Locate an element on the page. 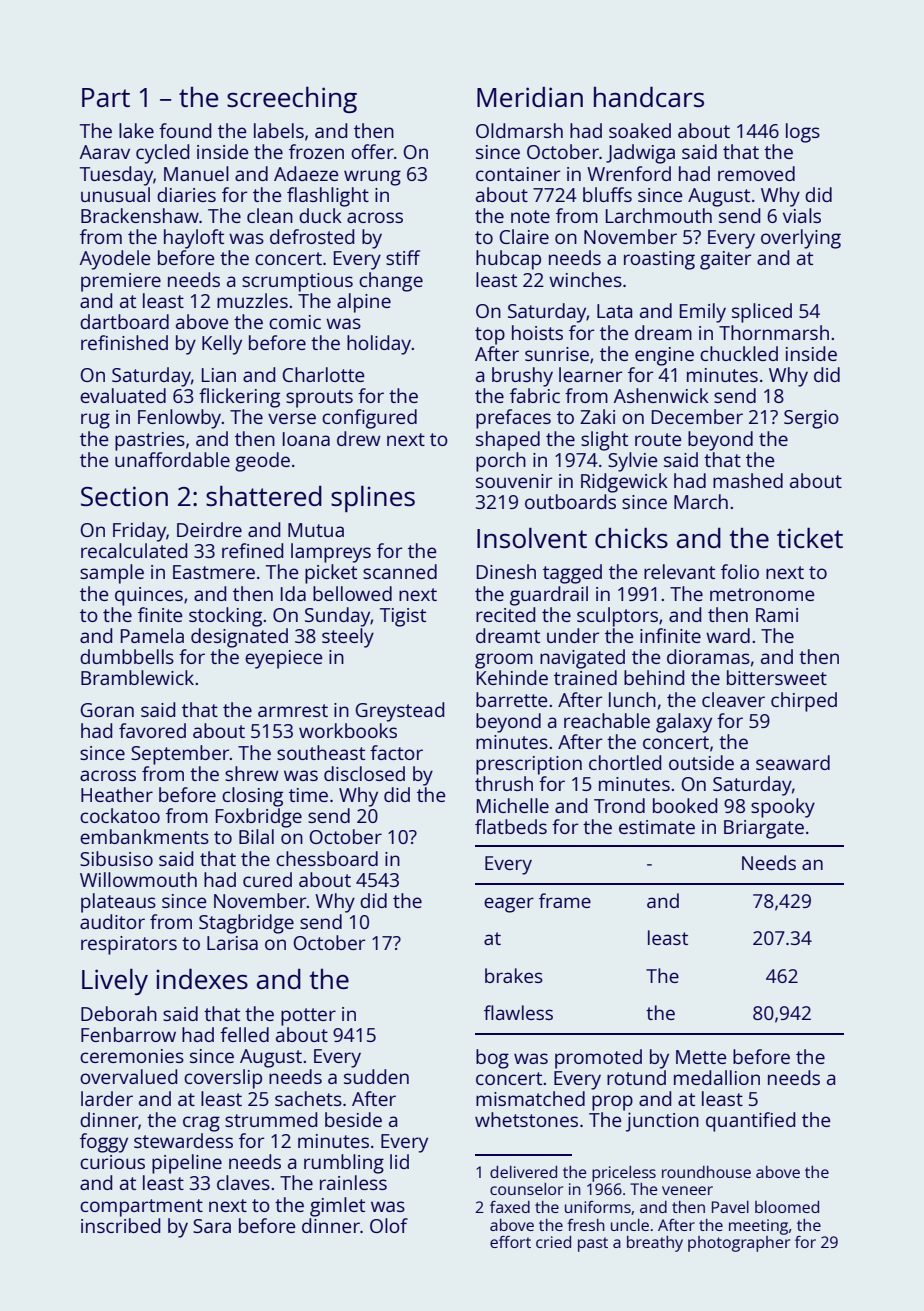 The height and width of the image is (1311, 924). Olof is located at coordinates (389, 1225).
